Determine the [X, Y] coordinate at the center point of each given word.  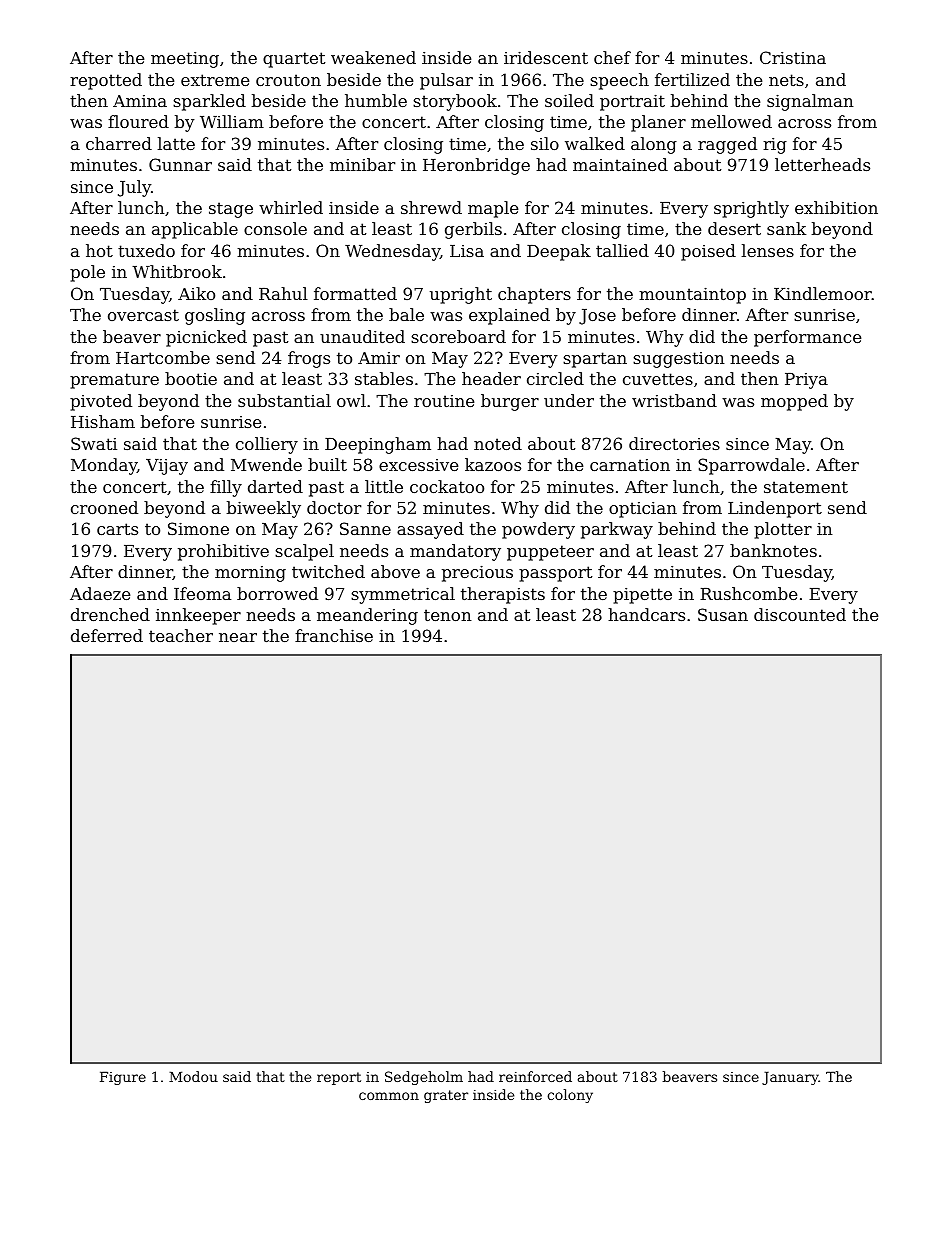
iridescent [546, 57]
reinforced [535, 1076]
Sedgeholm [424, 1078]
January [790, 1078]
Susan [723, 614]
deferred [107, 635]
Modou [193, 1076]
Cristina [793, 57]
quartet [294, 60]
